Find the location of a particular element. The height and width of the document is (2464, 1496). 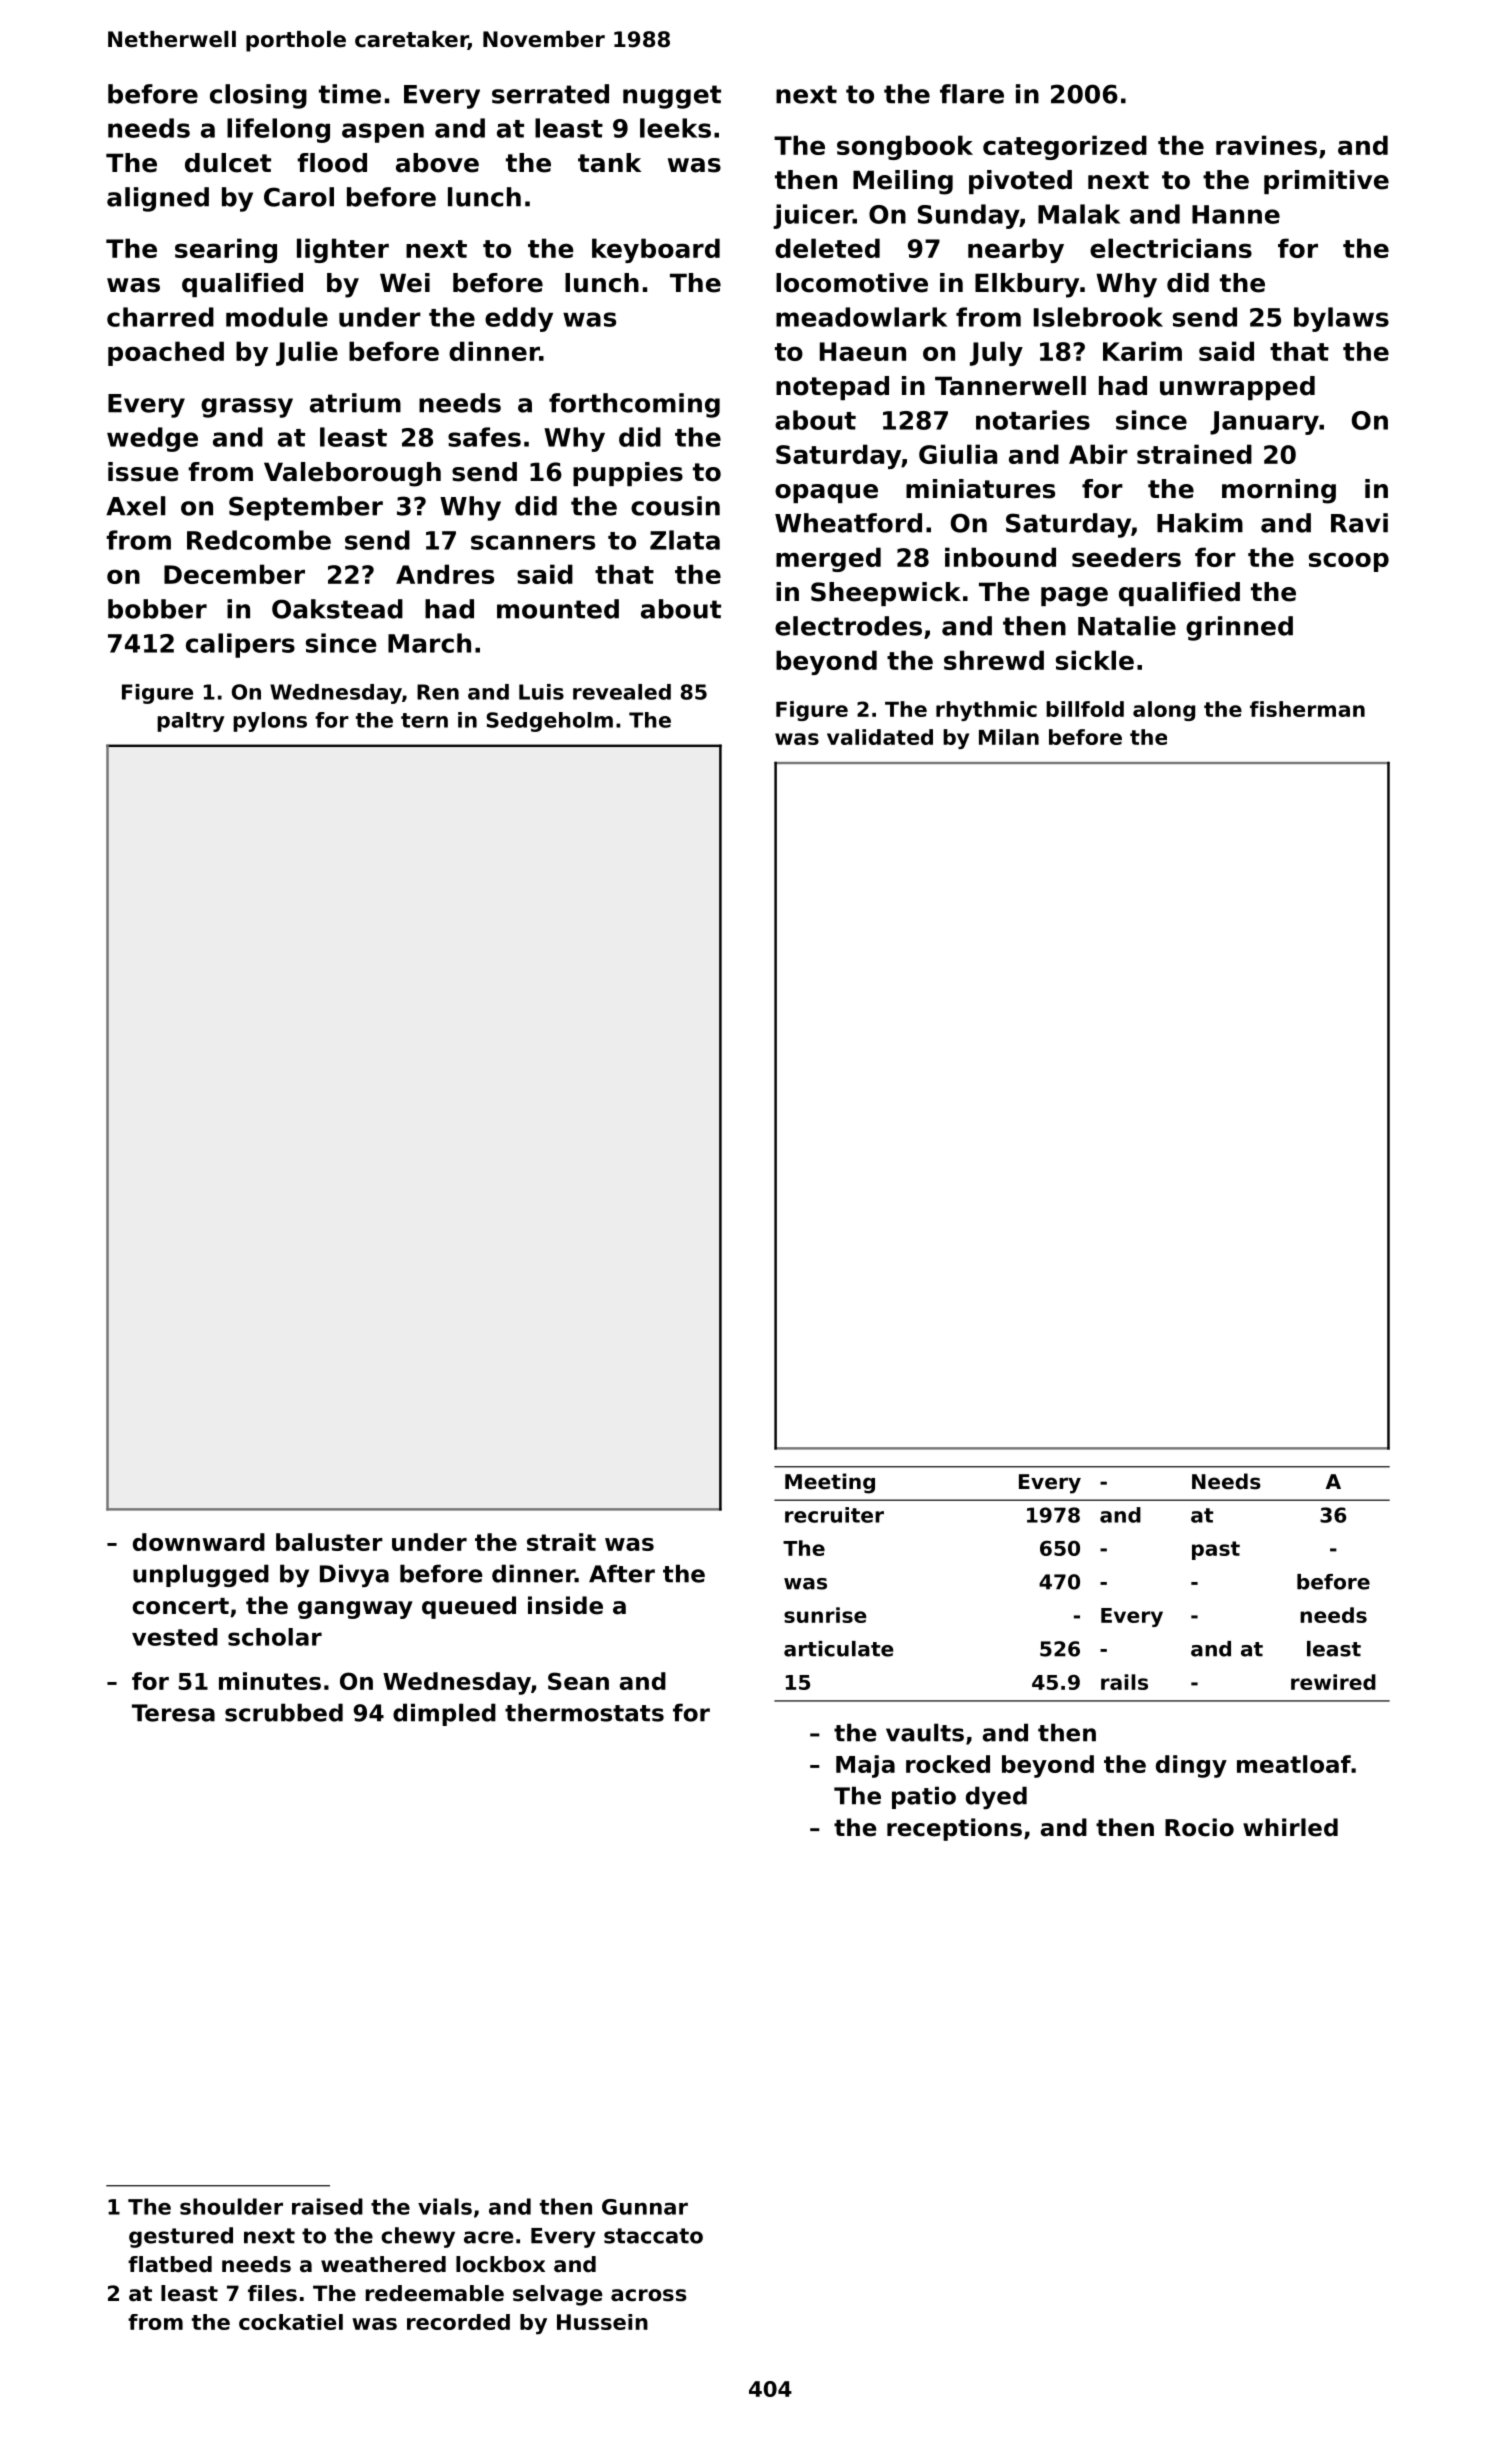

staccato is located at coordinates (653, 2236).
